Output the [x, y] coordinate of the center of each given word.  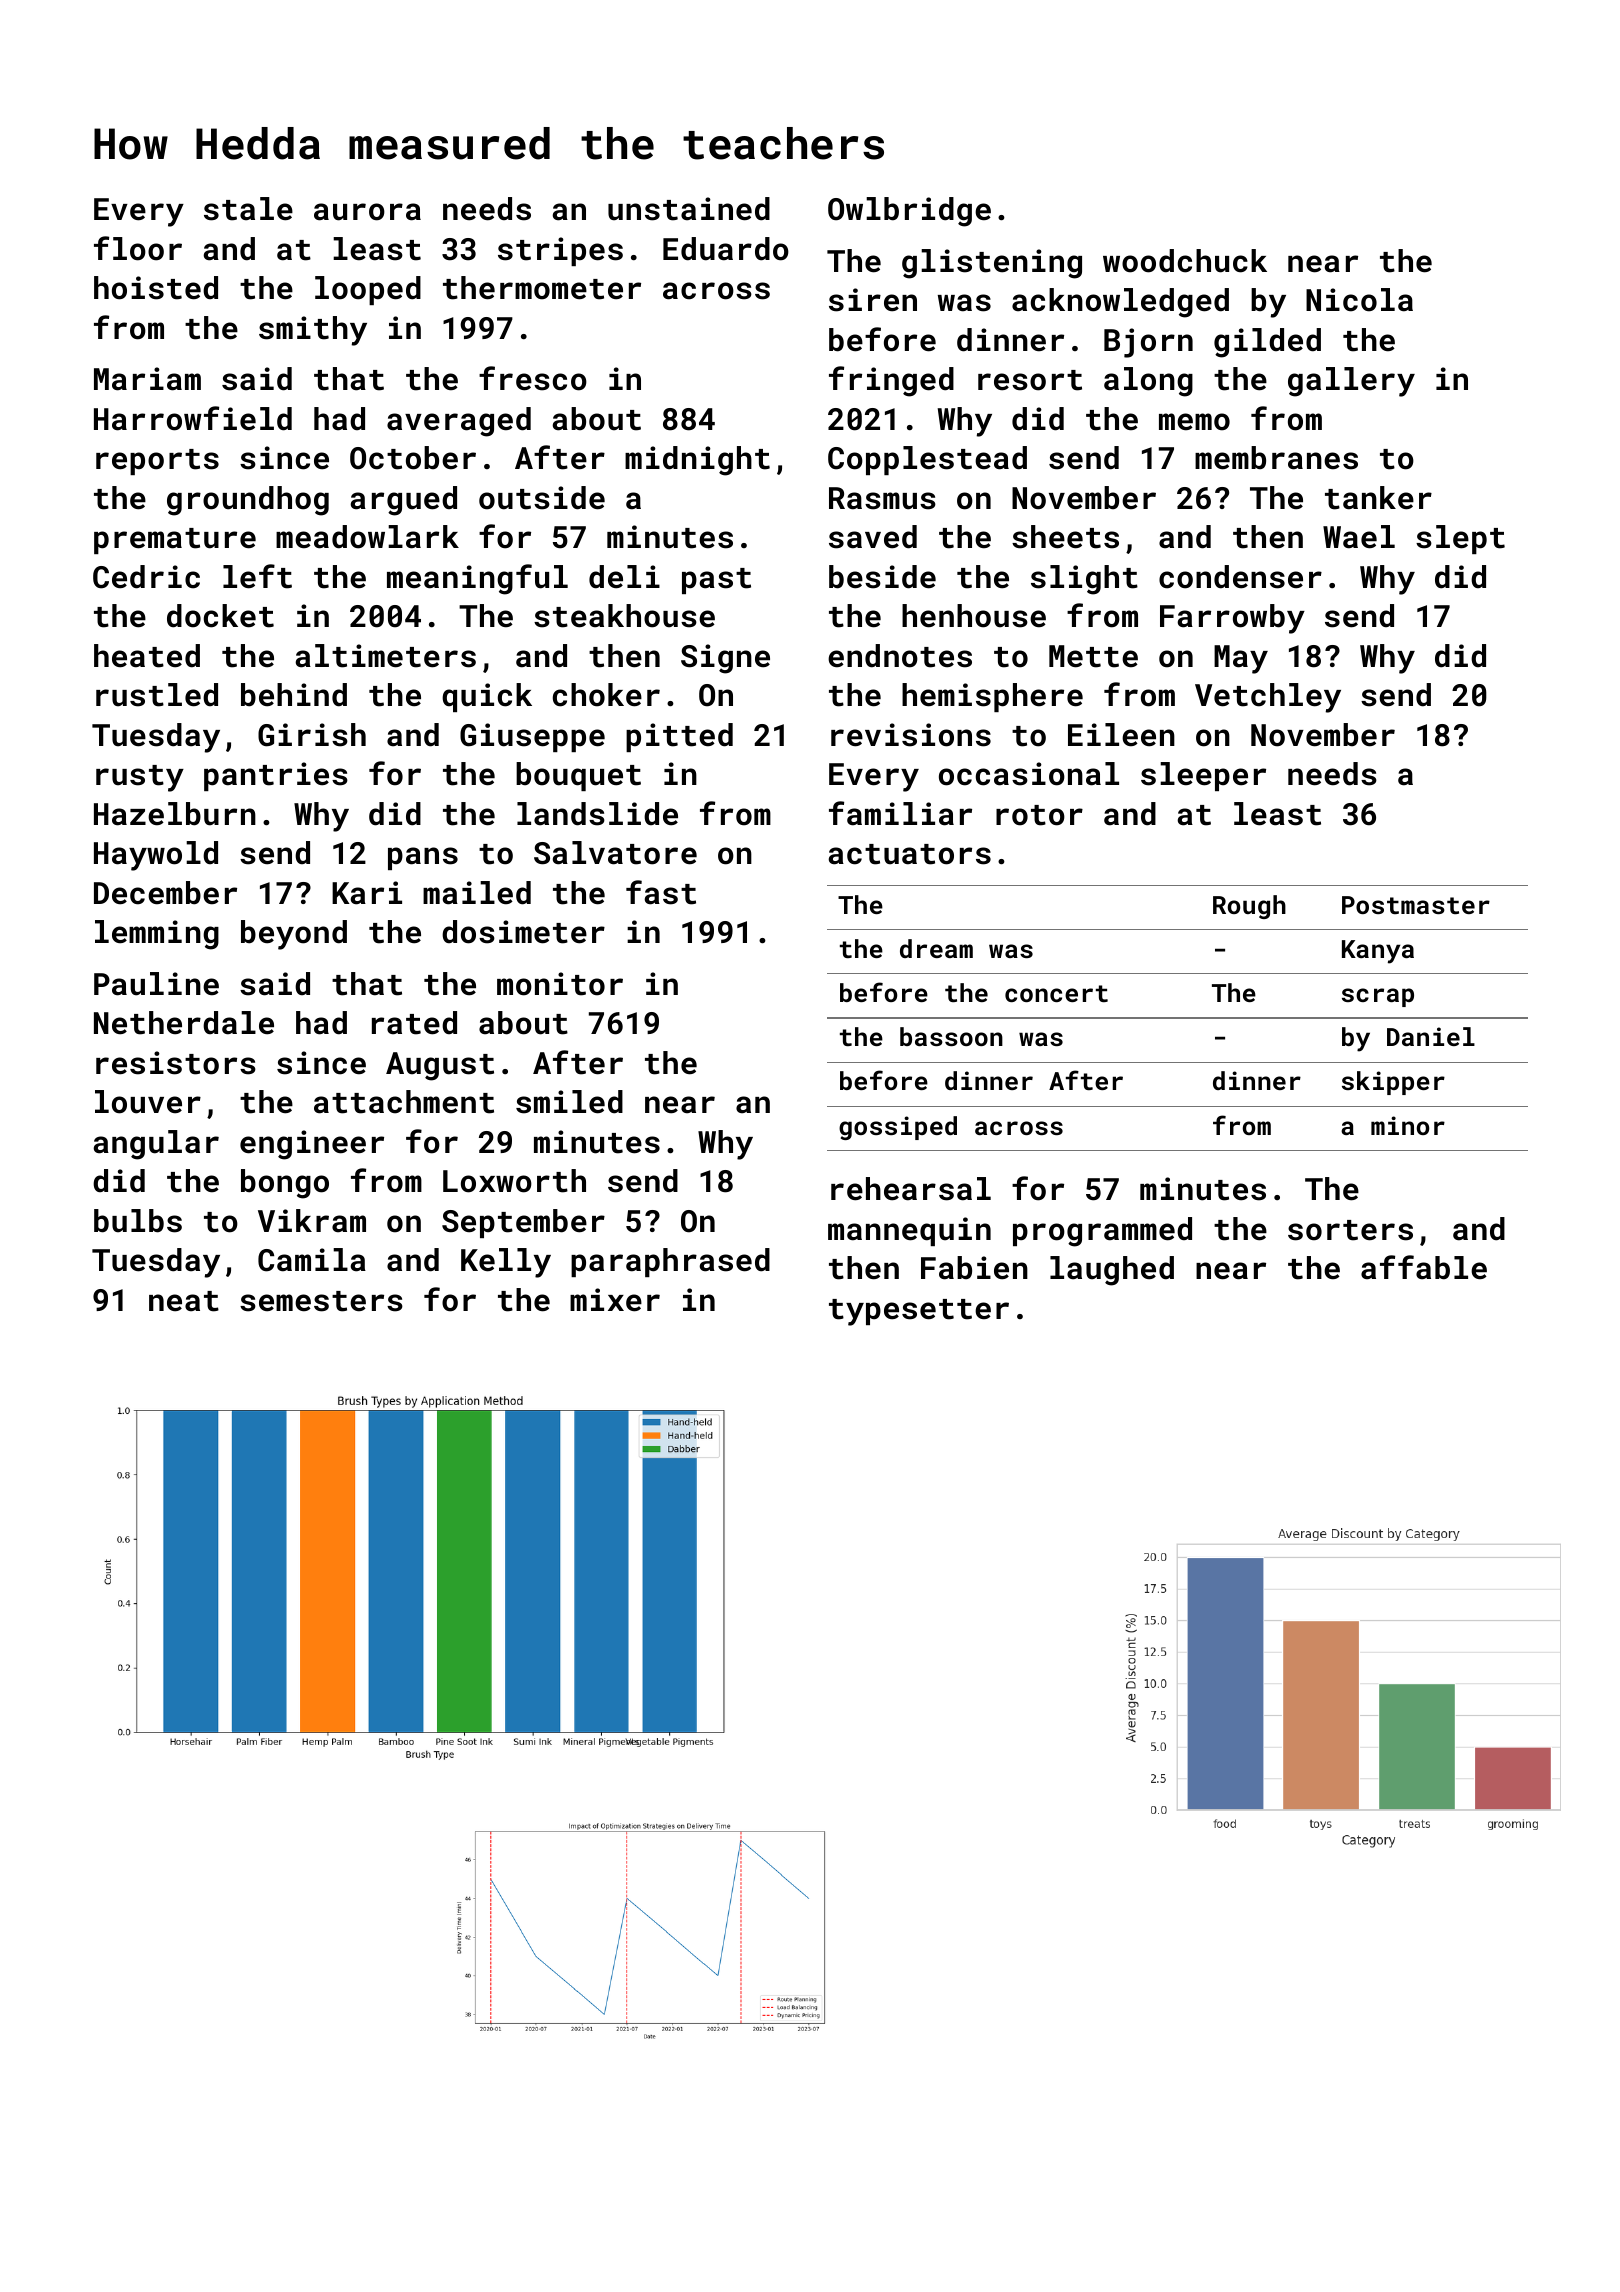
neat [184, 1301]
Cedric [146, 577]
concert [1056, 993]
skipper [1393, 1083]
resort [1030, 380]
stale [248, 209]
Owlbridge [909, 212]
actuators [909, 854]
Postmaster [1416, 905]
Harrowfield [193, 418]
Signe [725, 659]
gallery [1351, 382]
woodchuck [1185, 261]
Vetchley [1268, 698]
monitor [560, 984]
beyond [294, 935]
